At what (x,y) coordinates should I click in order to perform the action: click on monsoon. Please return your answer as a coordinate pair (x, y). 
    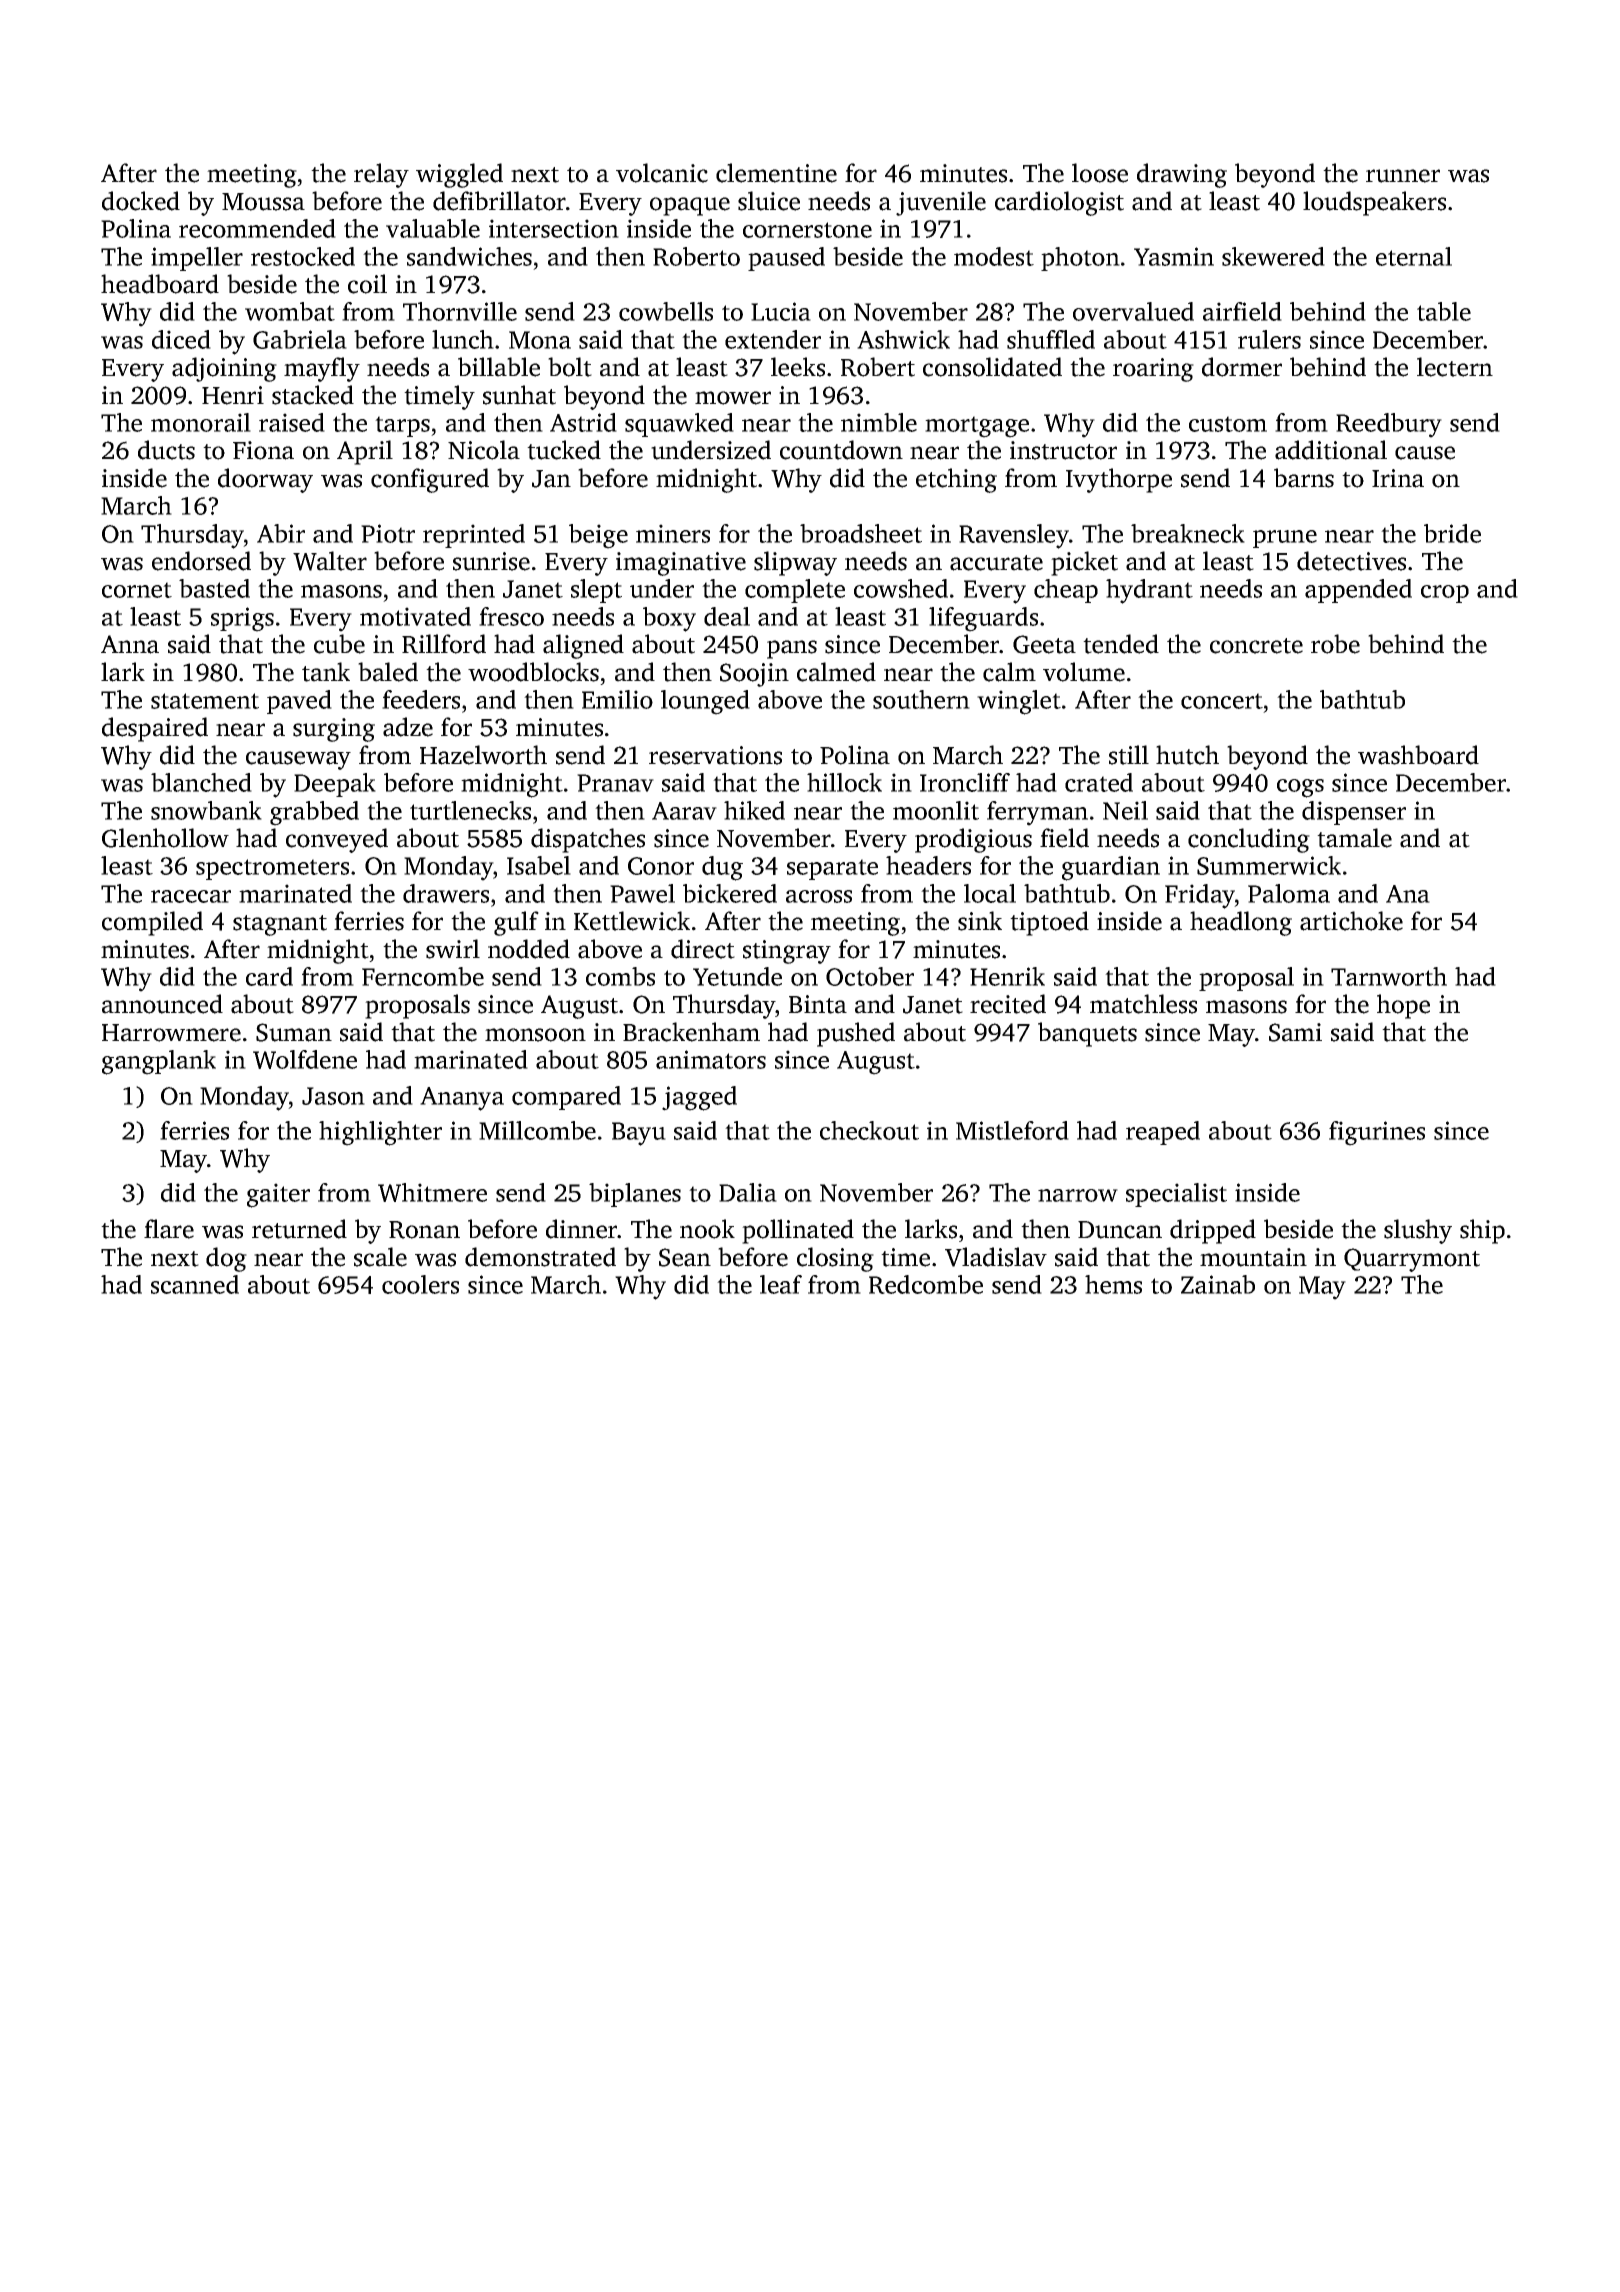
    Looking at the image, I should click on (535, 1035).
